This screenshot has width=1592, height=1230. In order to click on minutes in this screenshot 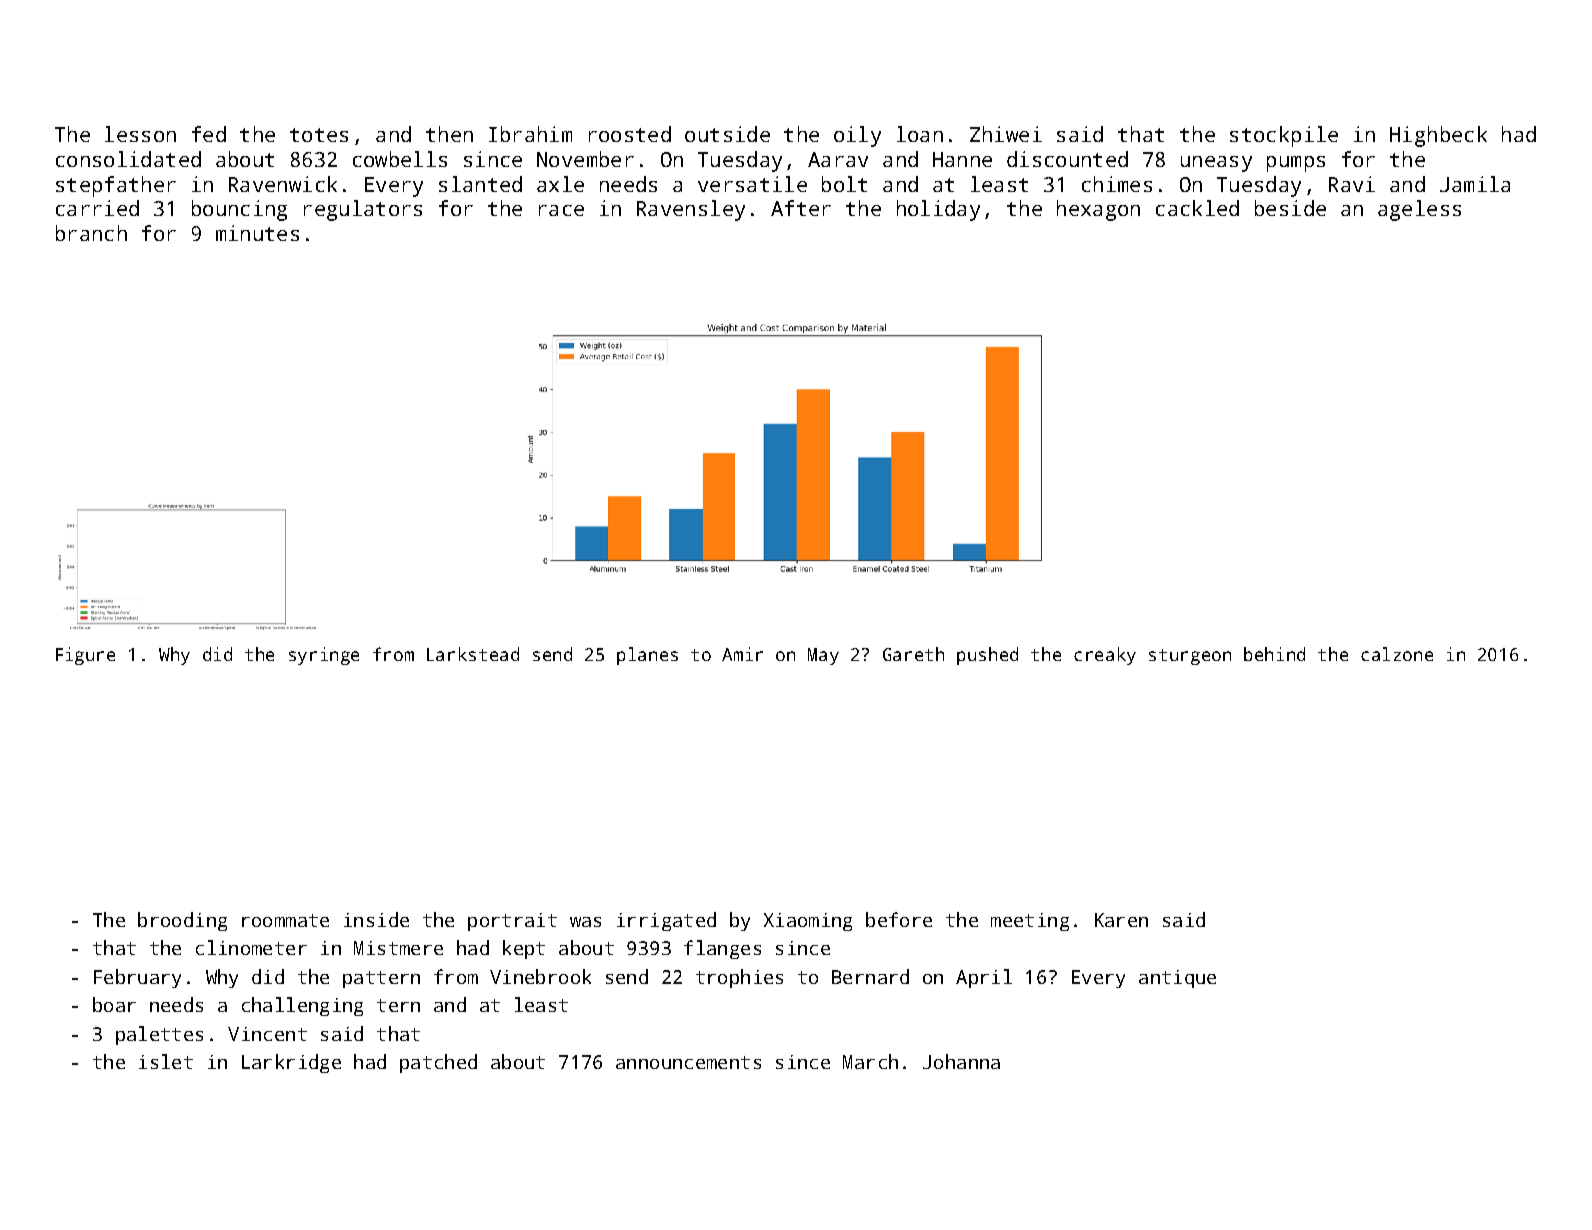, I will do `click(257, 233)`.
